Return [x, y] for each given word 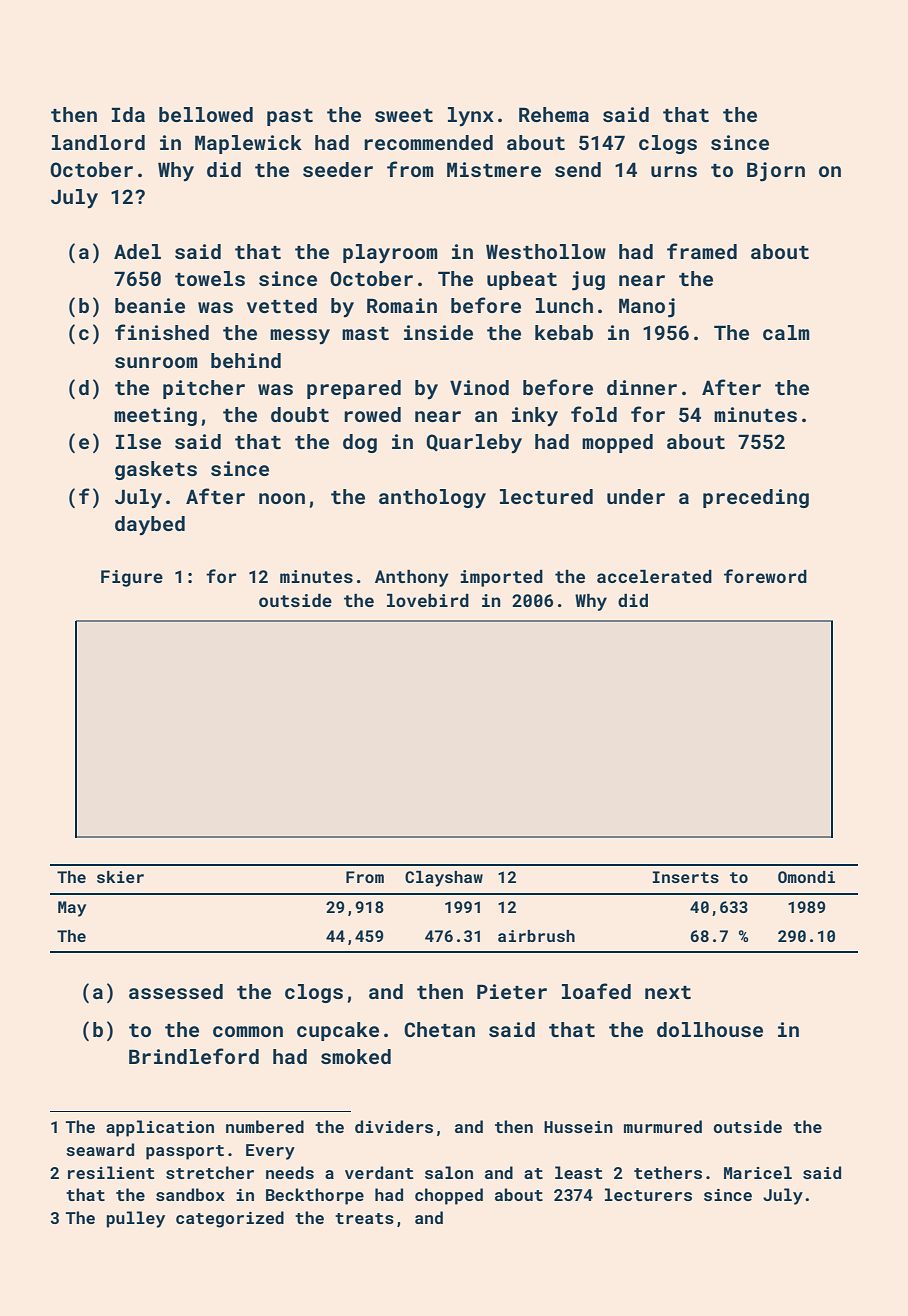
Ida [128, 114]
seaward [100, 1149]
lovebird [428, 600]
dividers [394, 1126]
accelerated [654, 576]
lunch [564, 305]
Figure [132, 578]
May [72, 909]
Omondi [806, 877]
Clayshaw [444, 879]
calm [786, 332]
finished [162, 332]
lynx [471, 116]
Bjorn [776, 172]
